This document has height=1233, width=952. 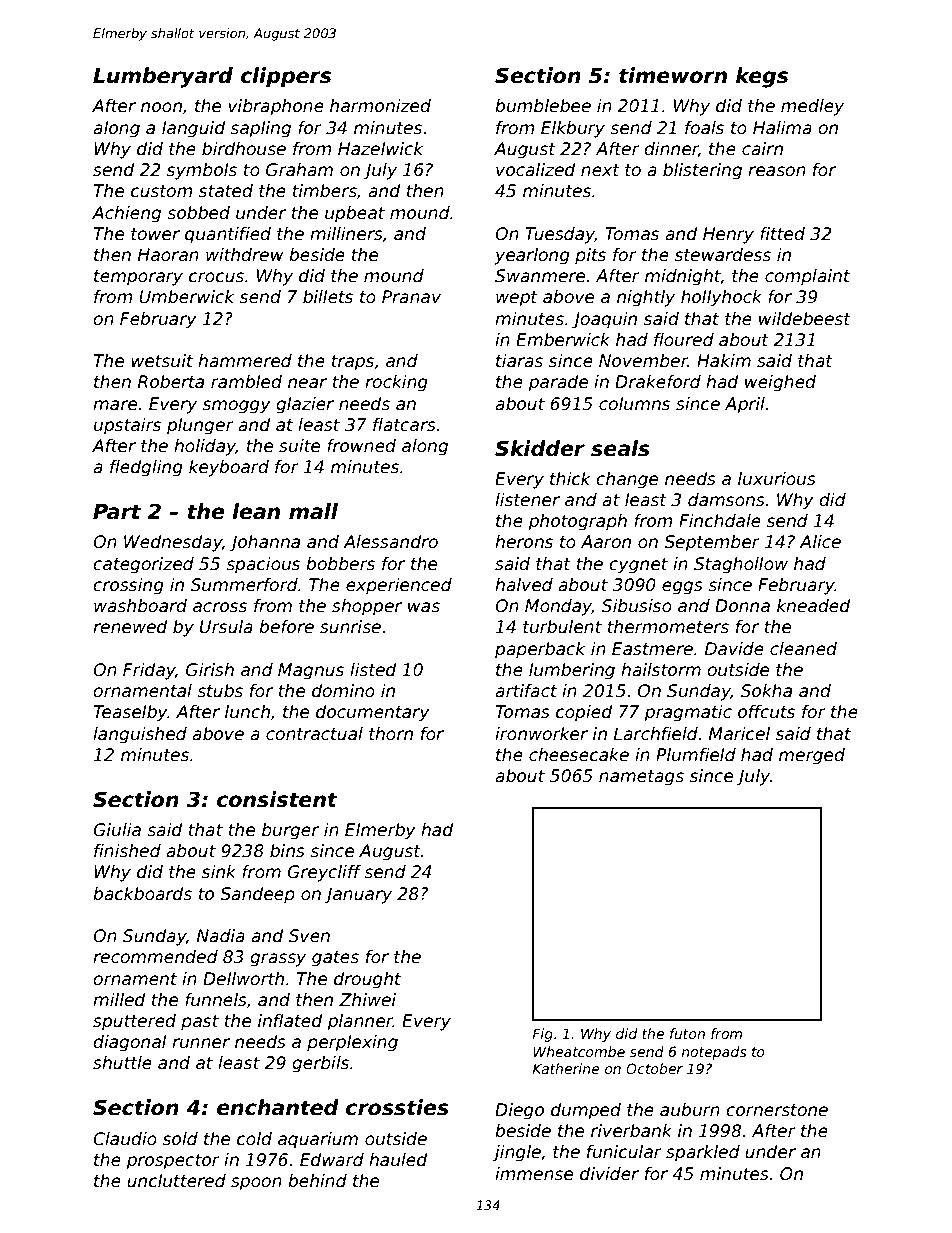 I want to click on Giulia, so click(x=117, y=830).
